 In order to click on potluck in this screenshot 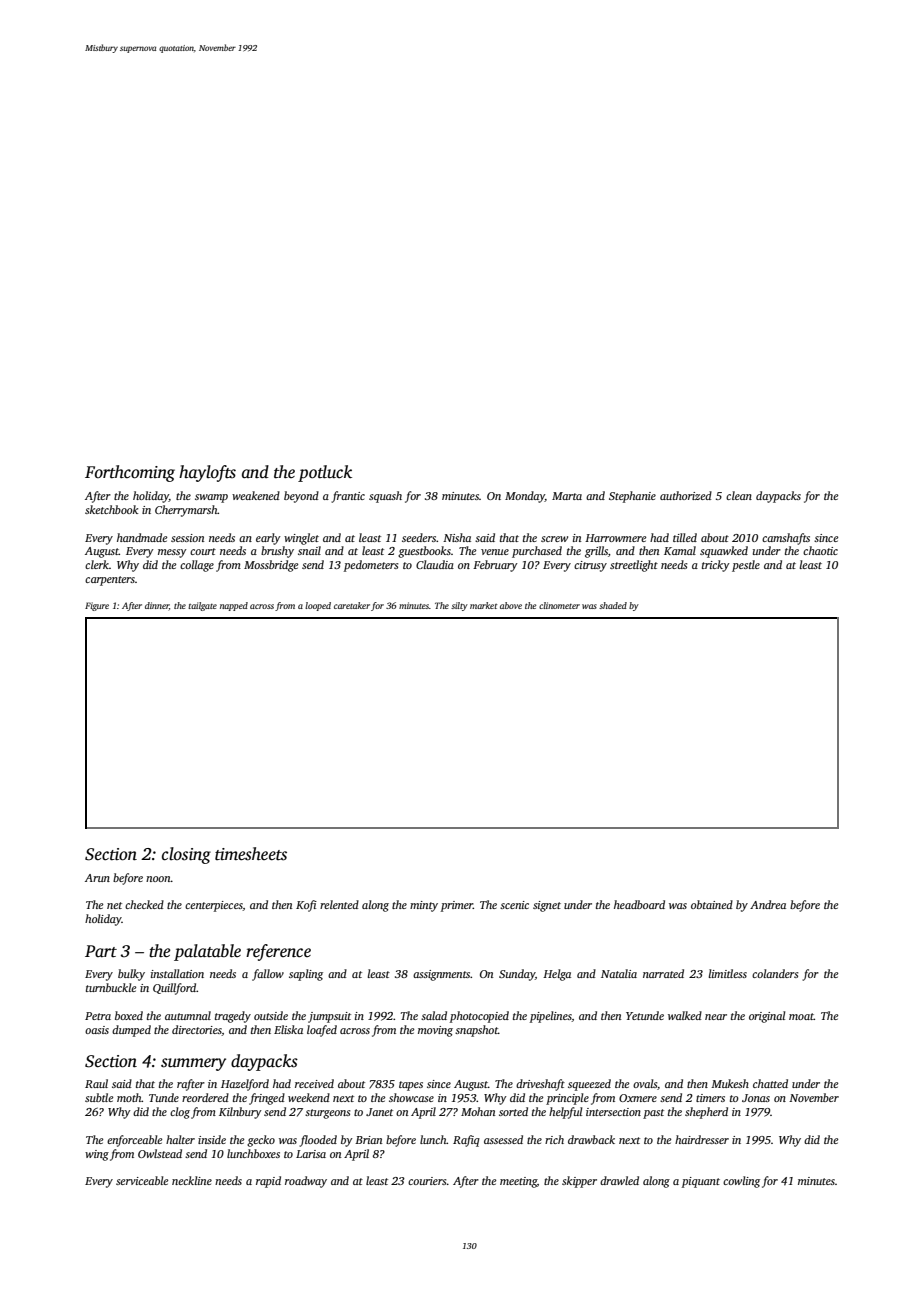, I will do `click(325, 473)`.
